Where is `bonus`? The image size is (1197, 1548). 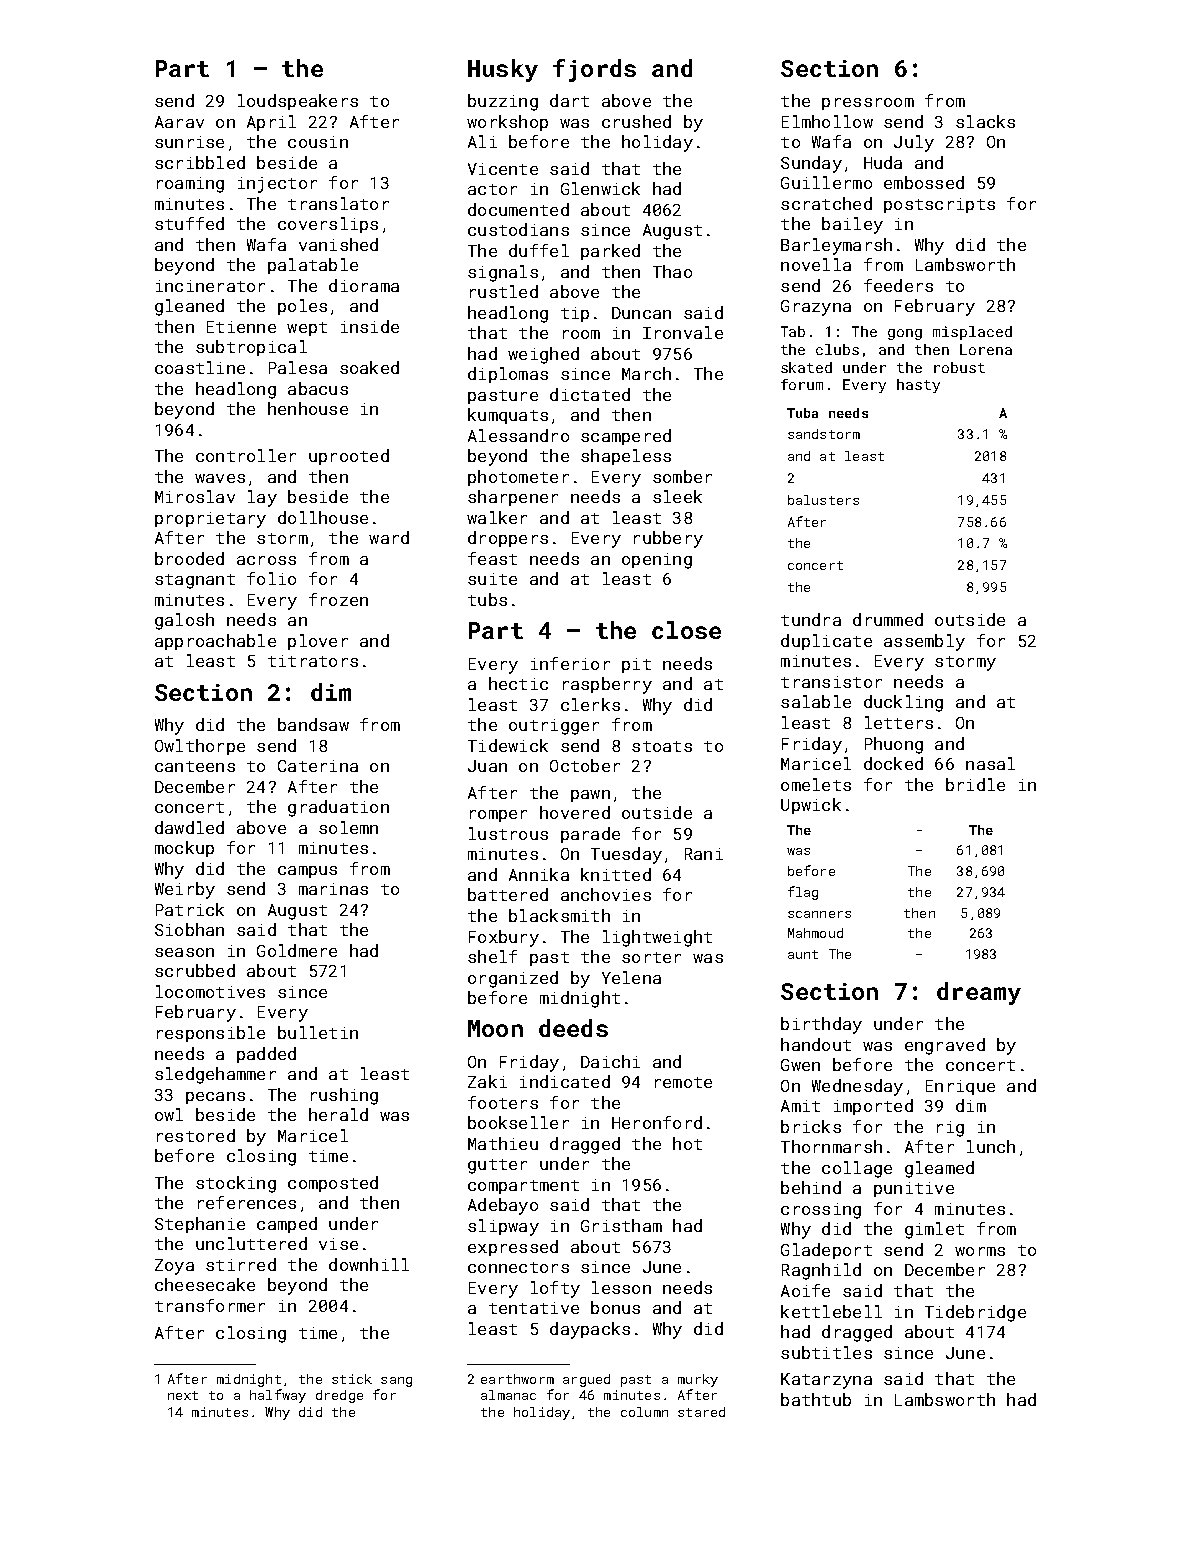 bonus is located at coordinates (615, 1307).
